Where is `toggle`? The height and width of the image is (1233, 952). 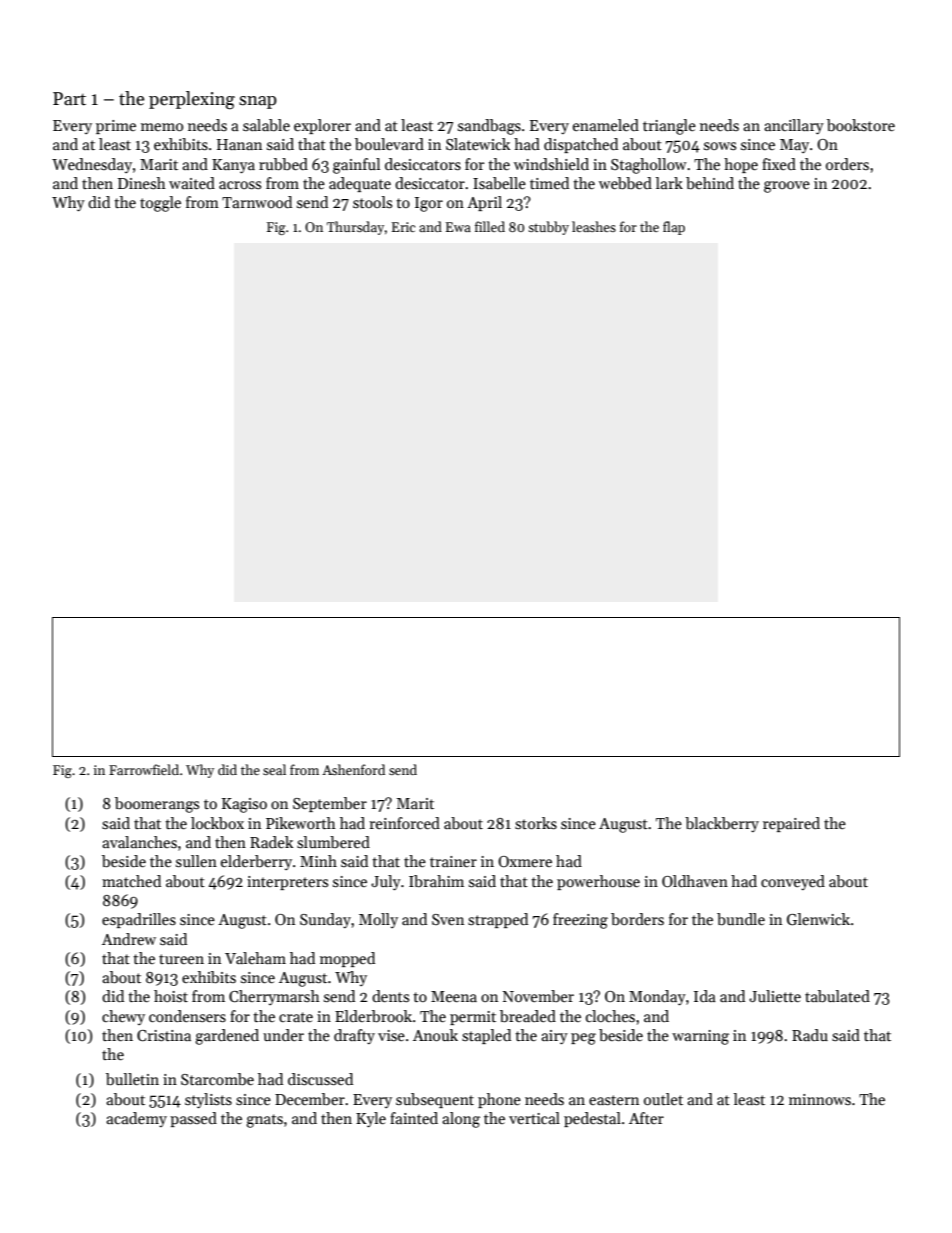 toggle is located at coordinates (160, 204).
